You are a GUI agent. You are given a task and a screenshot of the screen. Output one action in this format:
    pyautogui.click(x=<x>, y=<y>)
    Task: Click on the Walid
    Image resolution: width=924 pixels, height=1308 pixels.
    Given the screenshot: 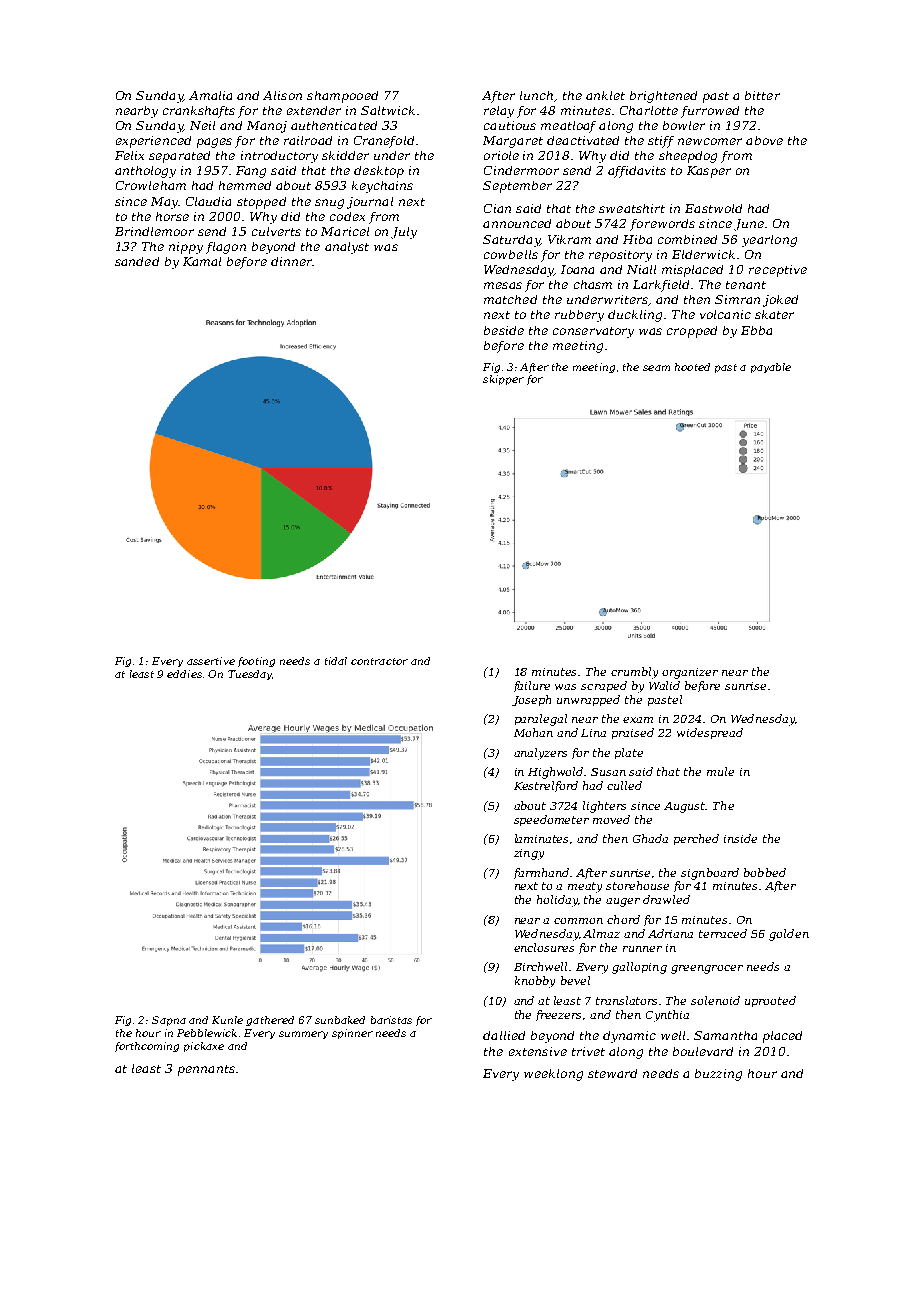 What is the action you would take?
    pyautogui.click(x=664, y=685)
